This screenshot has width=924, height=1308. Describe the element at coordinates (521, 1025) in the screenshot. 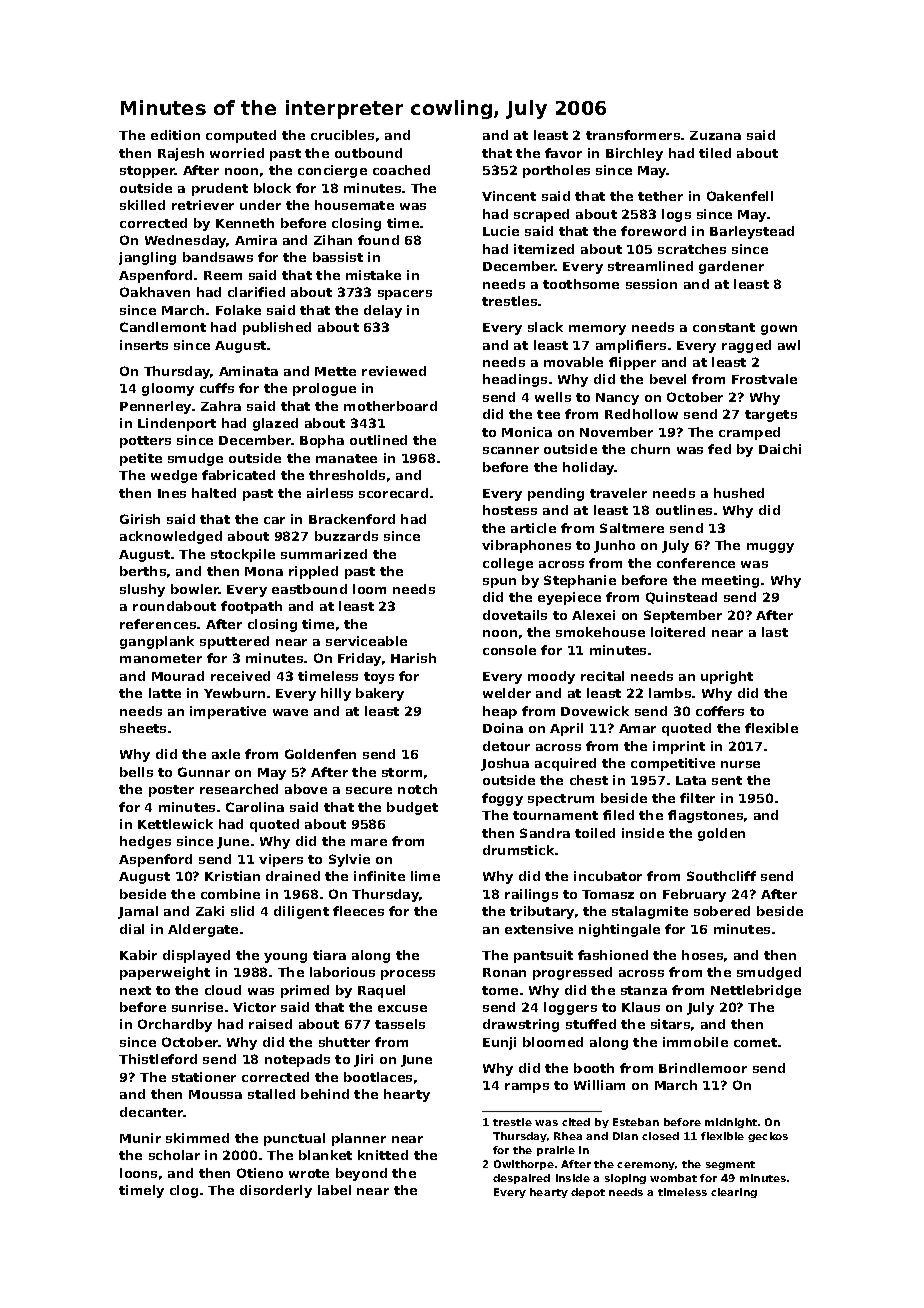

I see `drawstring` at that location.
